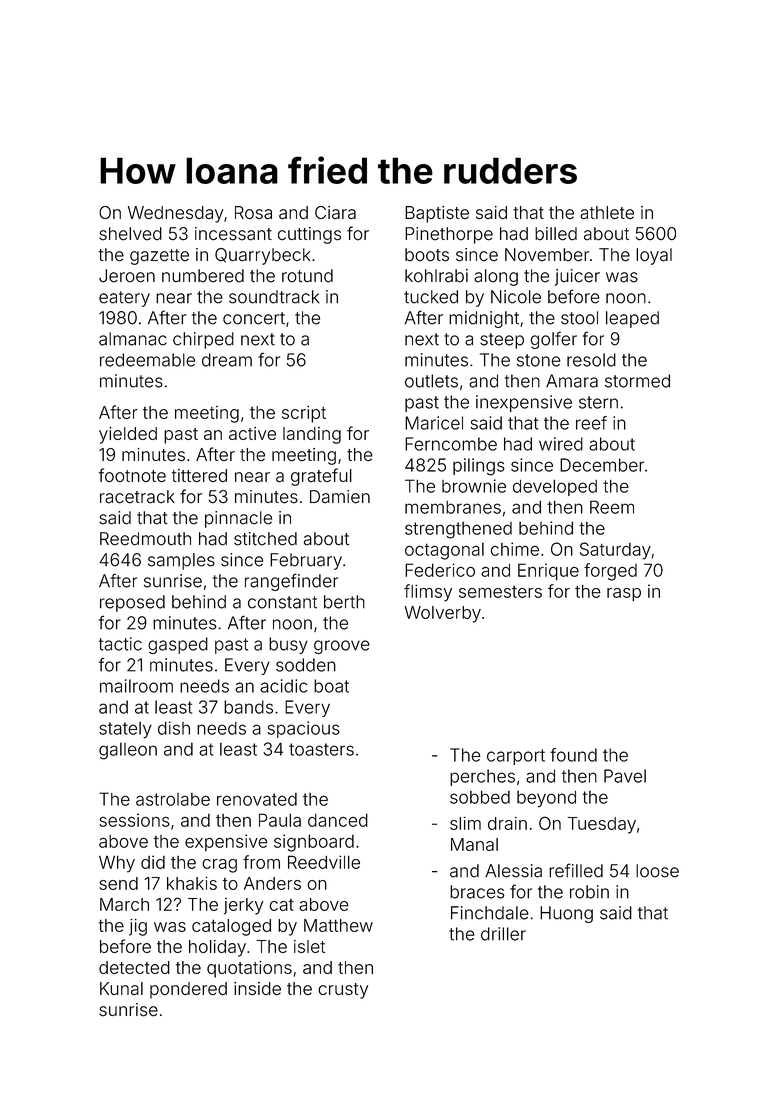 The height and width of the screenshot is (1108, 781). Describe the element at coordinates (331, 686) in the screenshot. I see `boat` at that location.
